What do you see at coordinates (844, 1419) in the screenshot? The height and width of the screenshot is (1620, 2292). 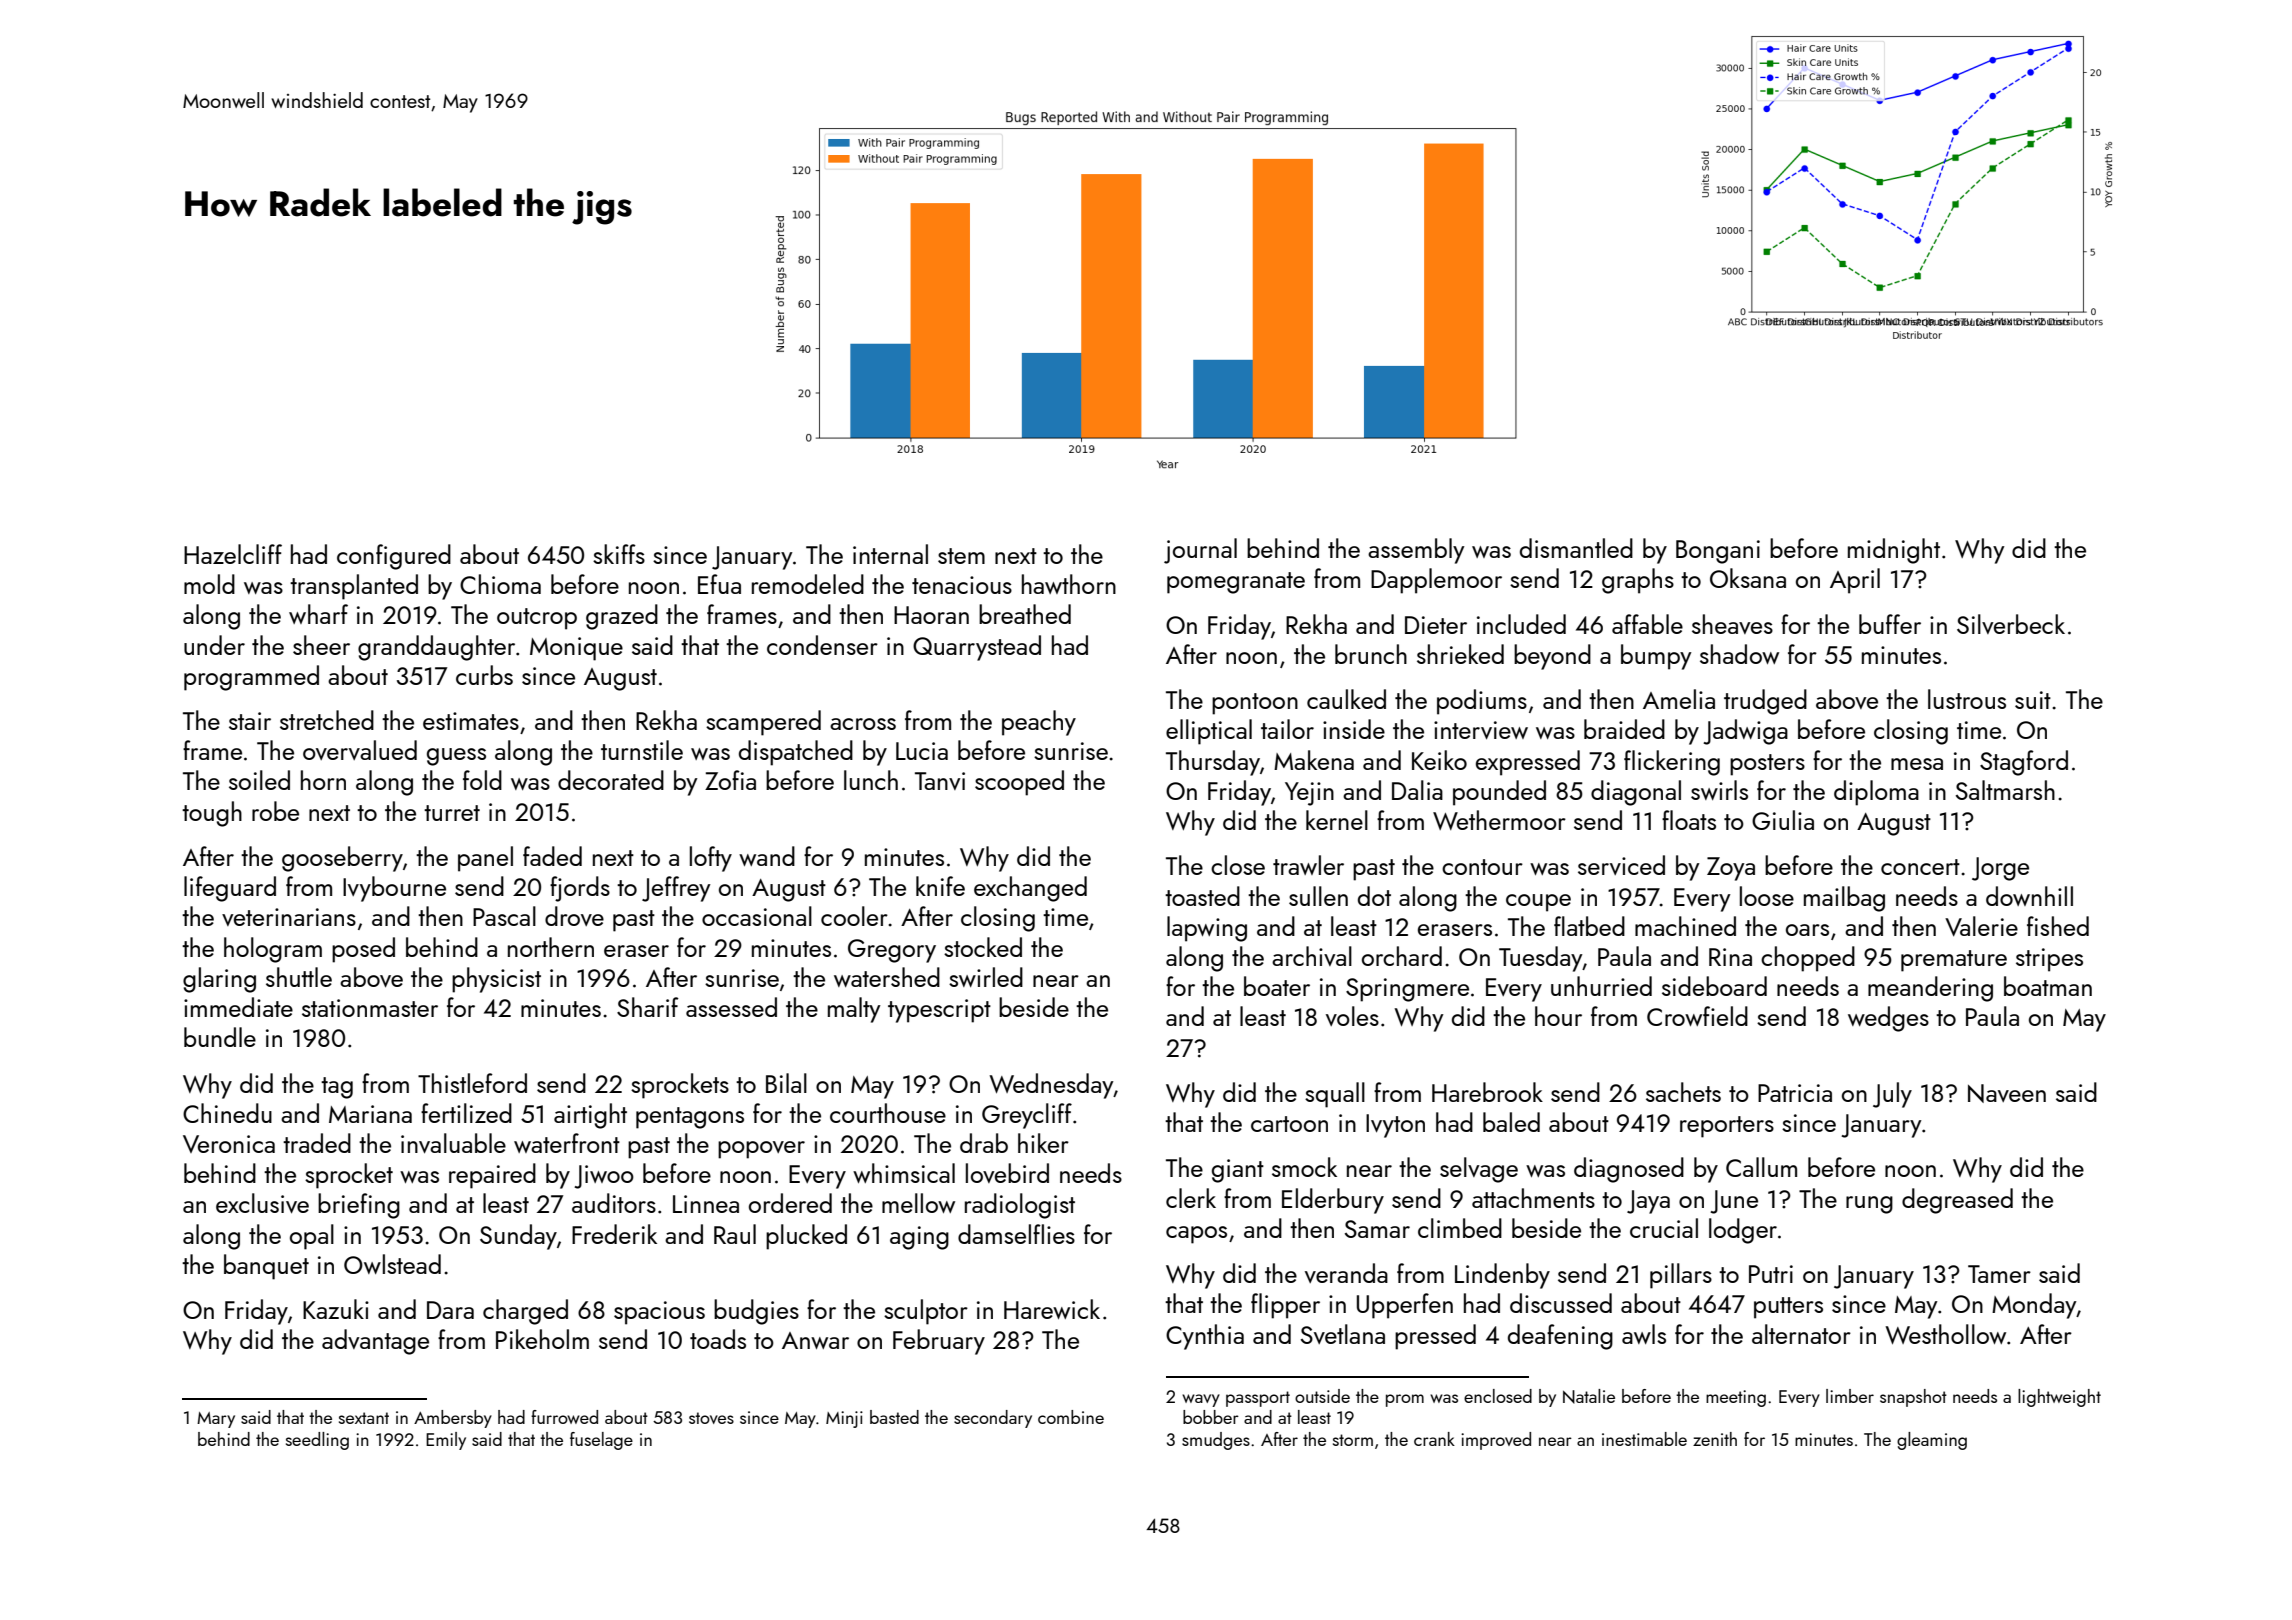 I see `Minji` at bounding box center [844, 1419].
